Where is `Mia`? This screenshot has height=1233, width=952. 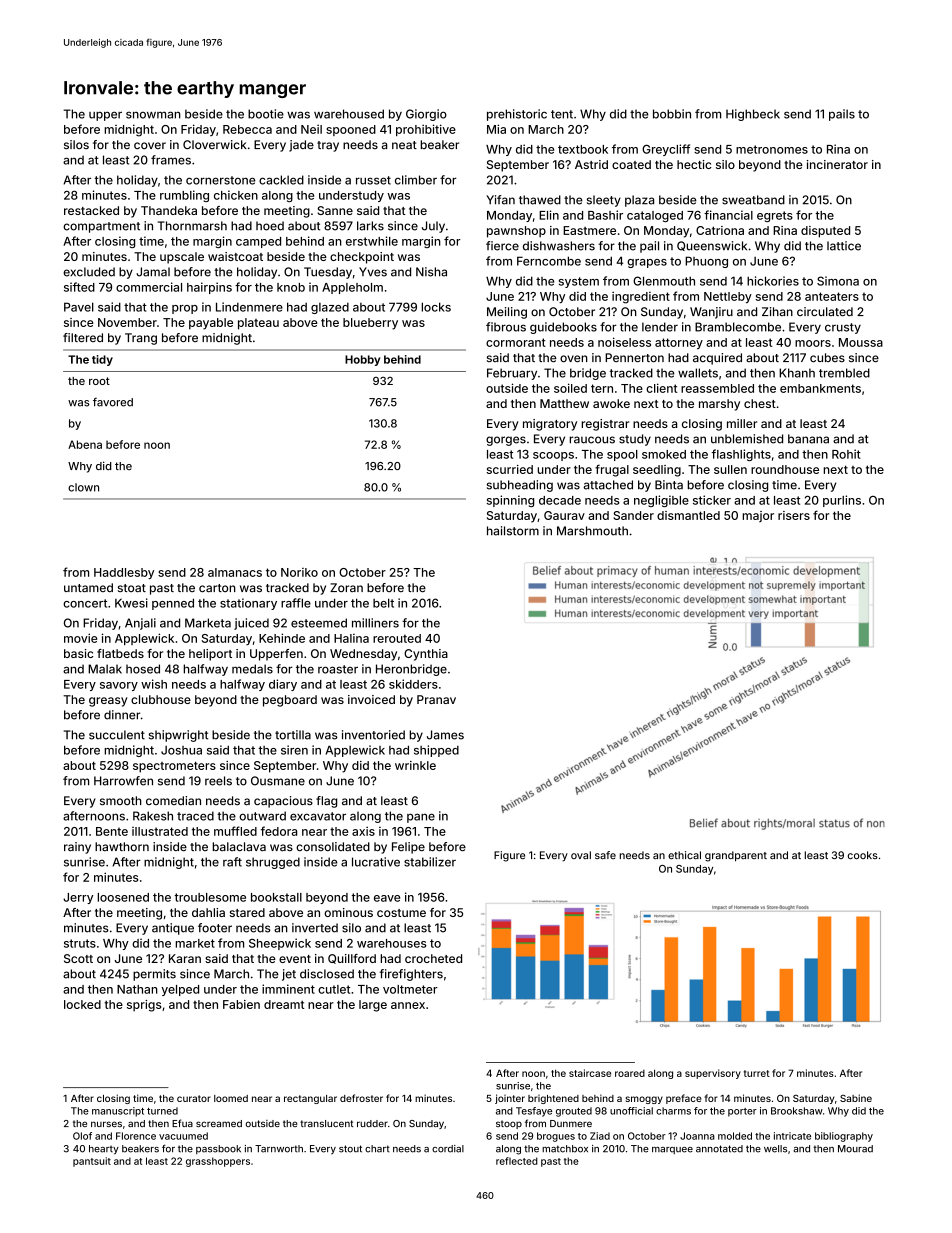
Mia is located at coordinates (496, 129).
